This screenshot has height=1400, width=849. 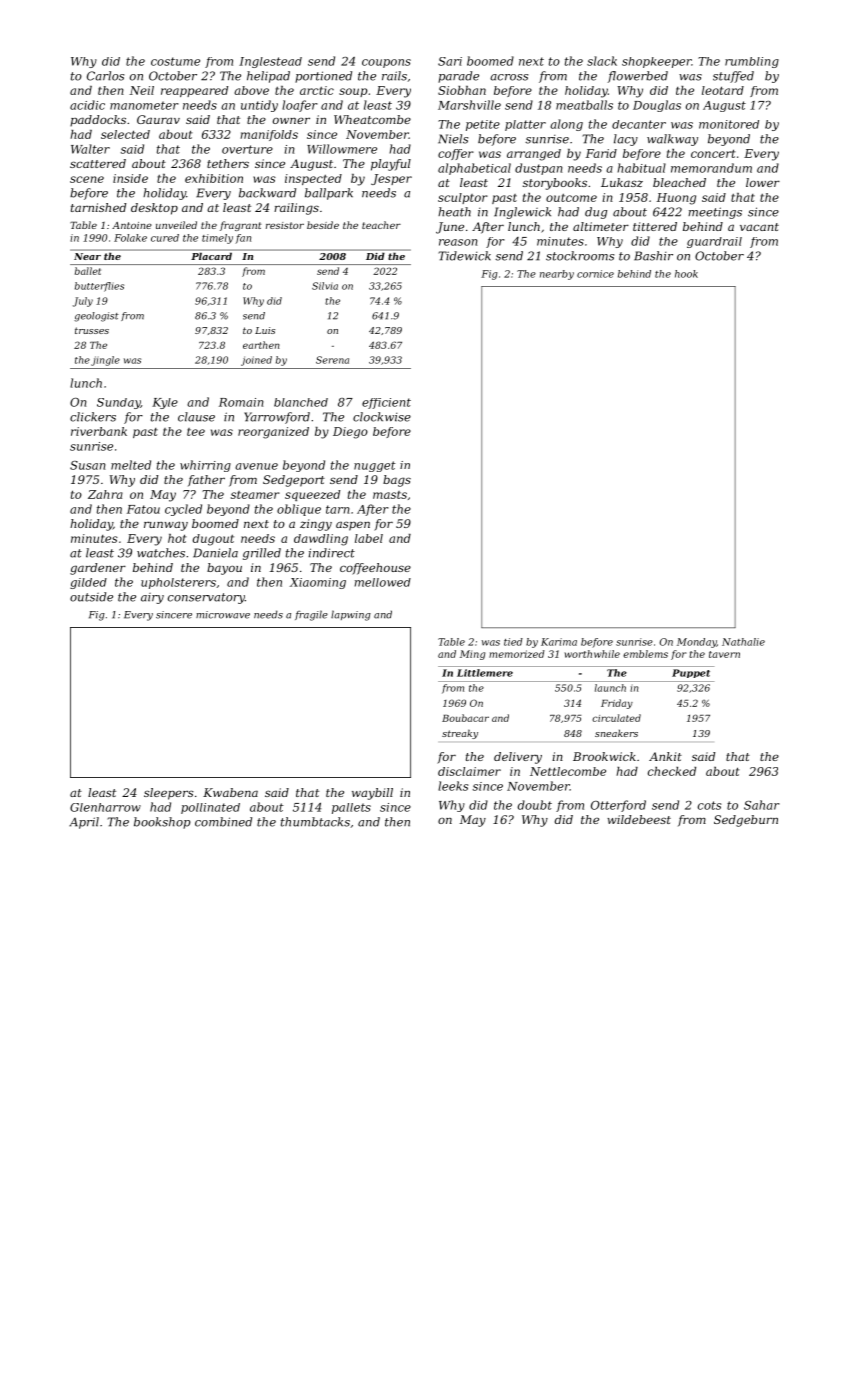 What do you see at coordinates (169, 794) in the screenshot?
I see `sleepers` at bounding box center [169, 794].
